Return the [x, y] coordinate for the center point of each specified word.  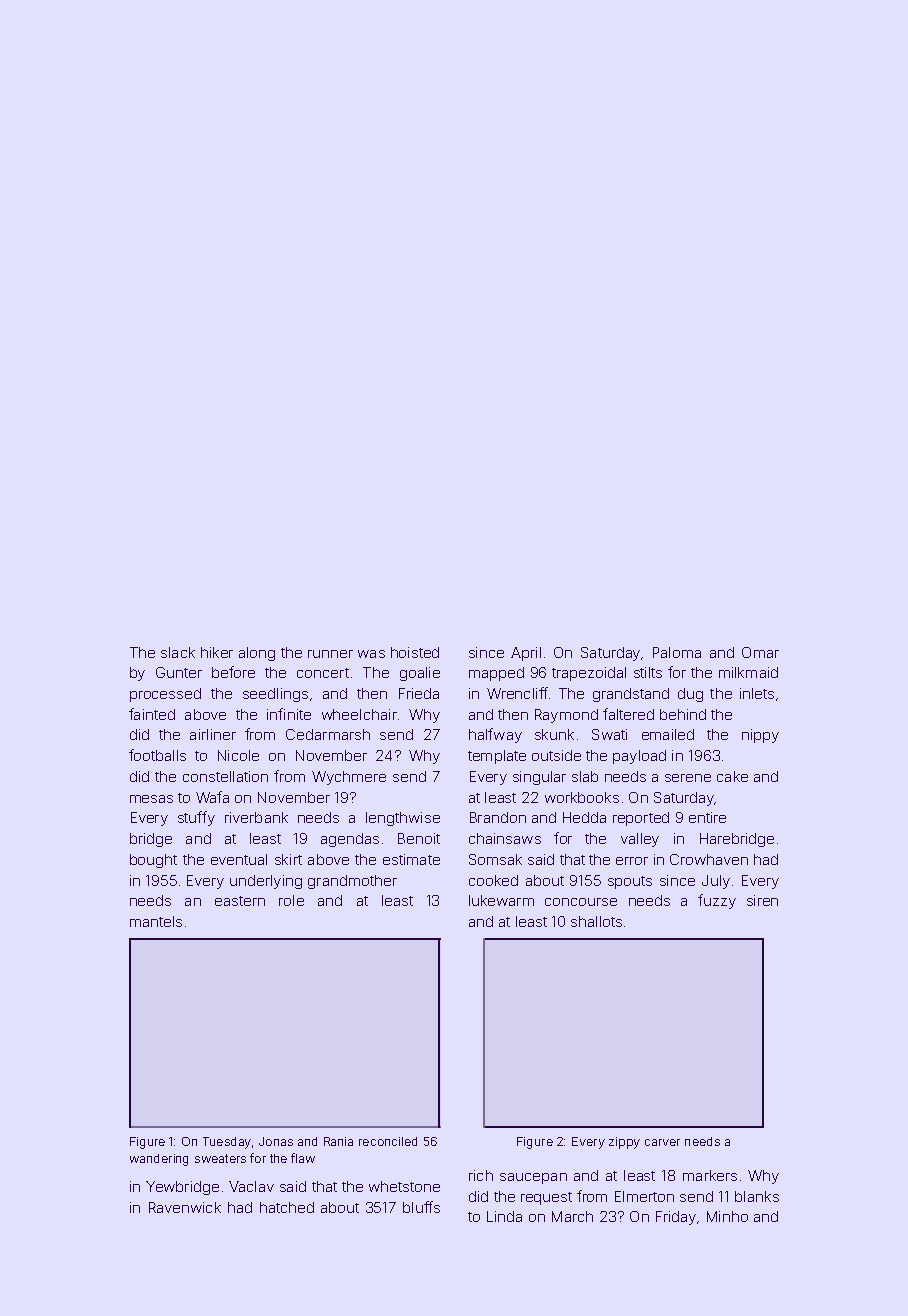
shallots [596, 921]
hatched [287, 1207]
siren [762, 900]
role [291, 900]
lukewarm [501, 900]
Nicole [238, 755]
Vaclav [251, 1186]
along [257, 654]
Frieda [419, 693]
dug [690, 695]
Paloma [677, 652]
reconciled [388, 1141]
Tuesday [227, 1143]
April [526, 654]
